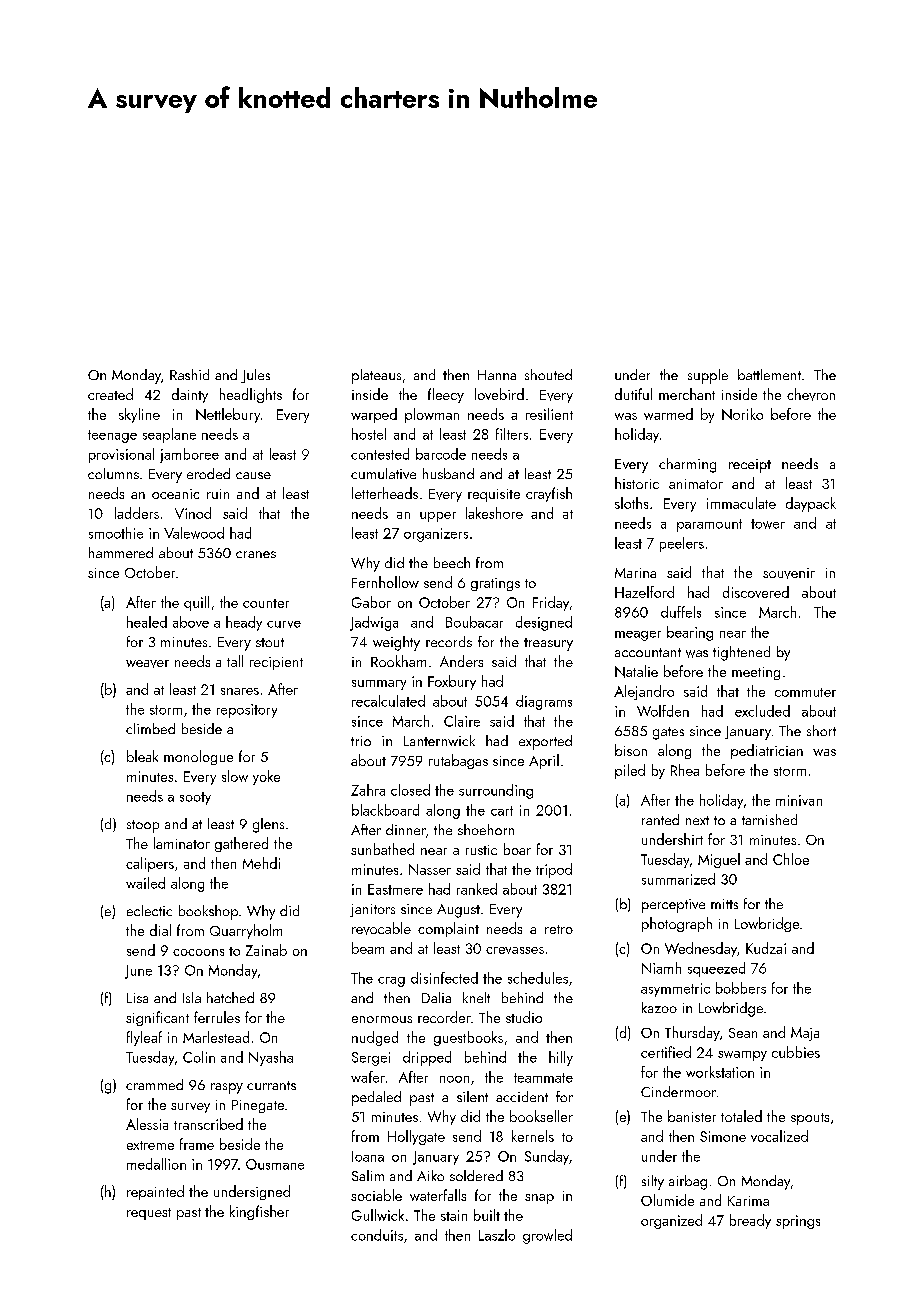  What do you see at coordinates (769, 374) in the document?
I see `battlement` at bounding box center [769, 374].
